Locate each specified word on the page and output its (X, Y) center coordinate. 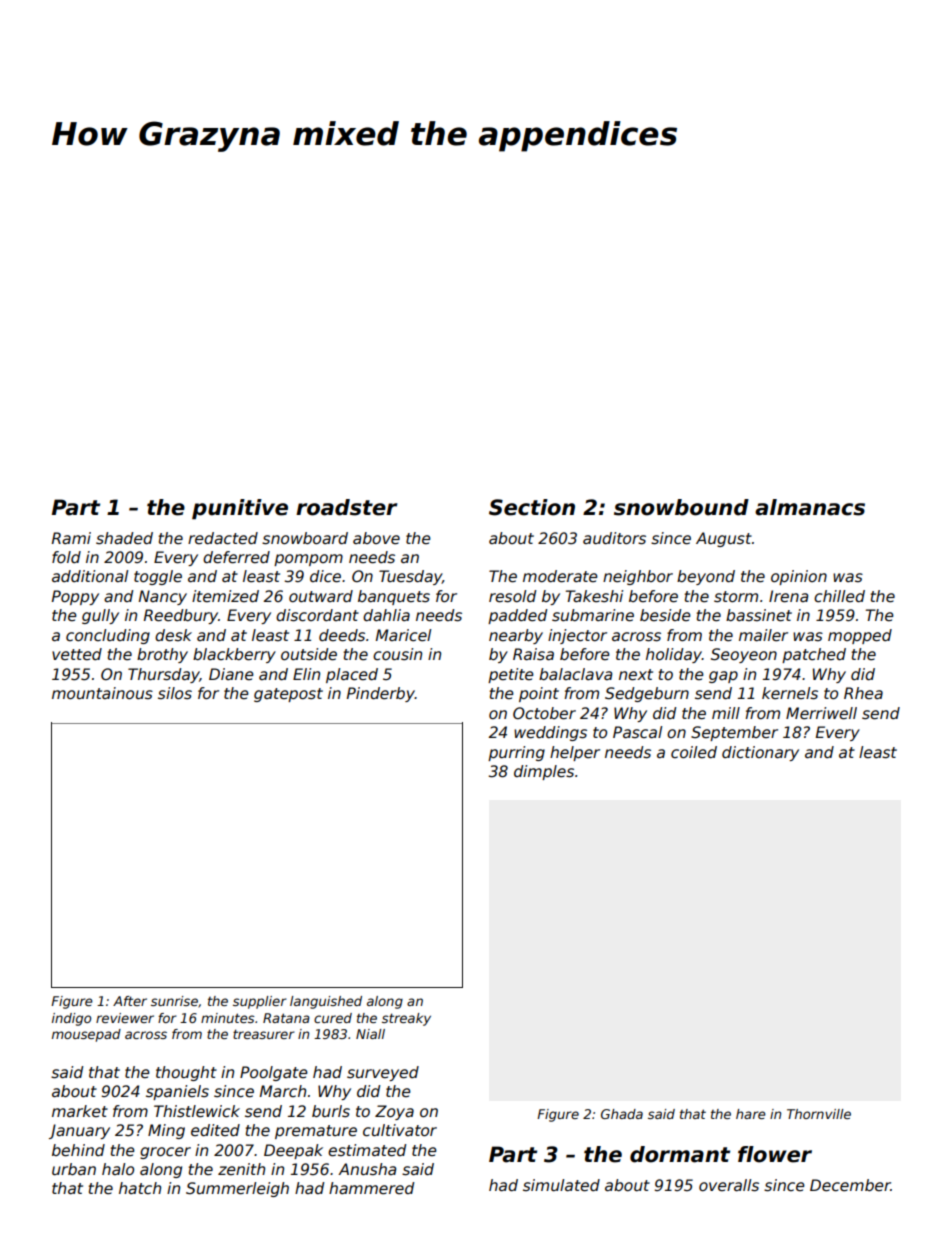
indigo (71, 1019)
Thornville (819, 1114)
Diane (231, 674)
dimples (544, 772)
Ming (166, 1131)
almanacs (810, 507)
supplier (260, 1002)
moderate (560, 576)
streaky (406, 1019)
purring (516, 753)
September (734, 733)
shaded (124, 538)
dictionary (760, 753)
